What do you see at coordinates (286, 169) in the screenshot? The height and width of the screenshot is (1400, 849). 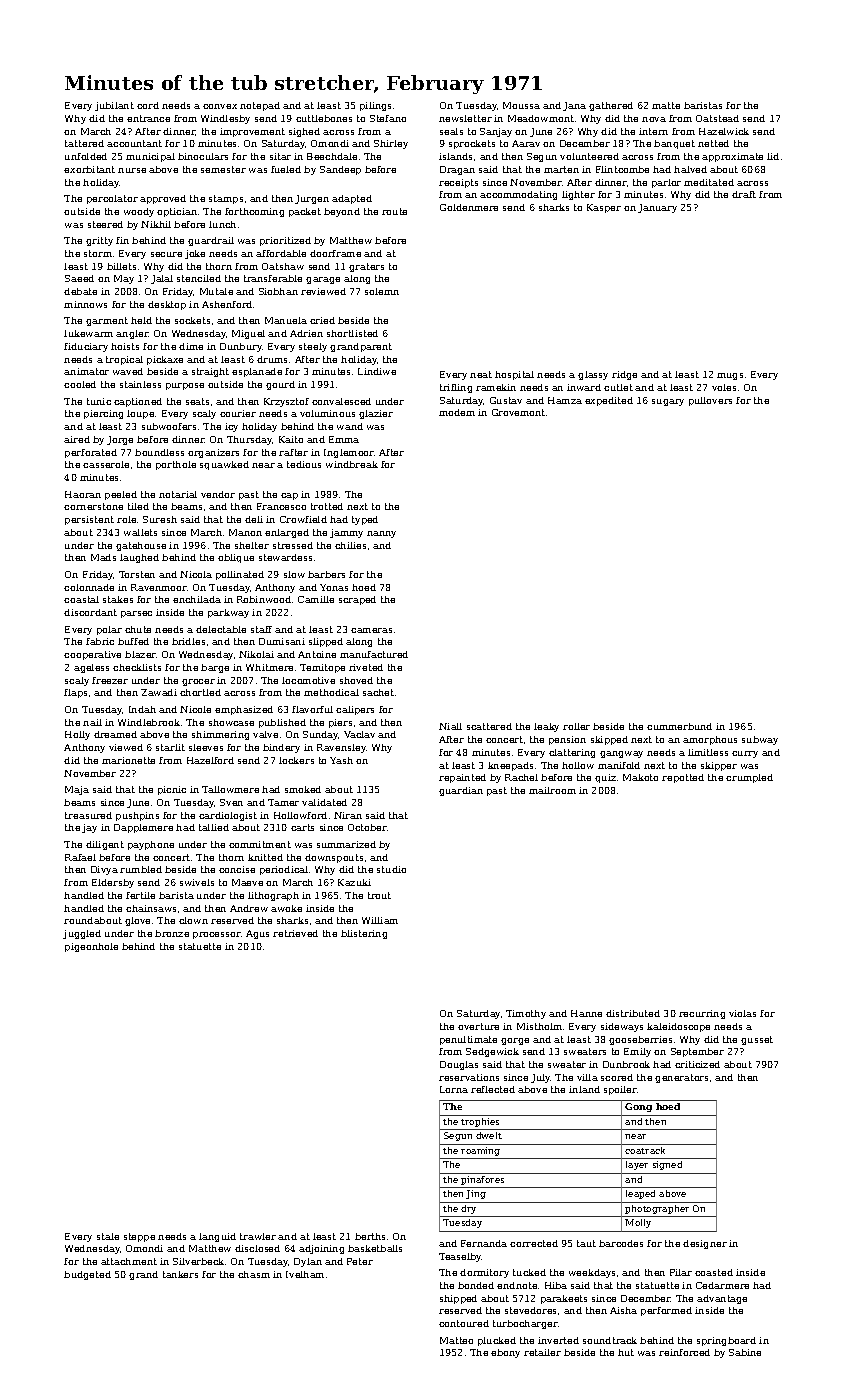 I see `fueled` at bounding box center [286, 169].
